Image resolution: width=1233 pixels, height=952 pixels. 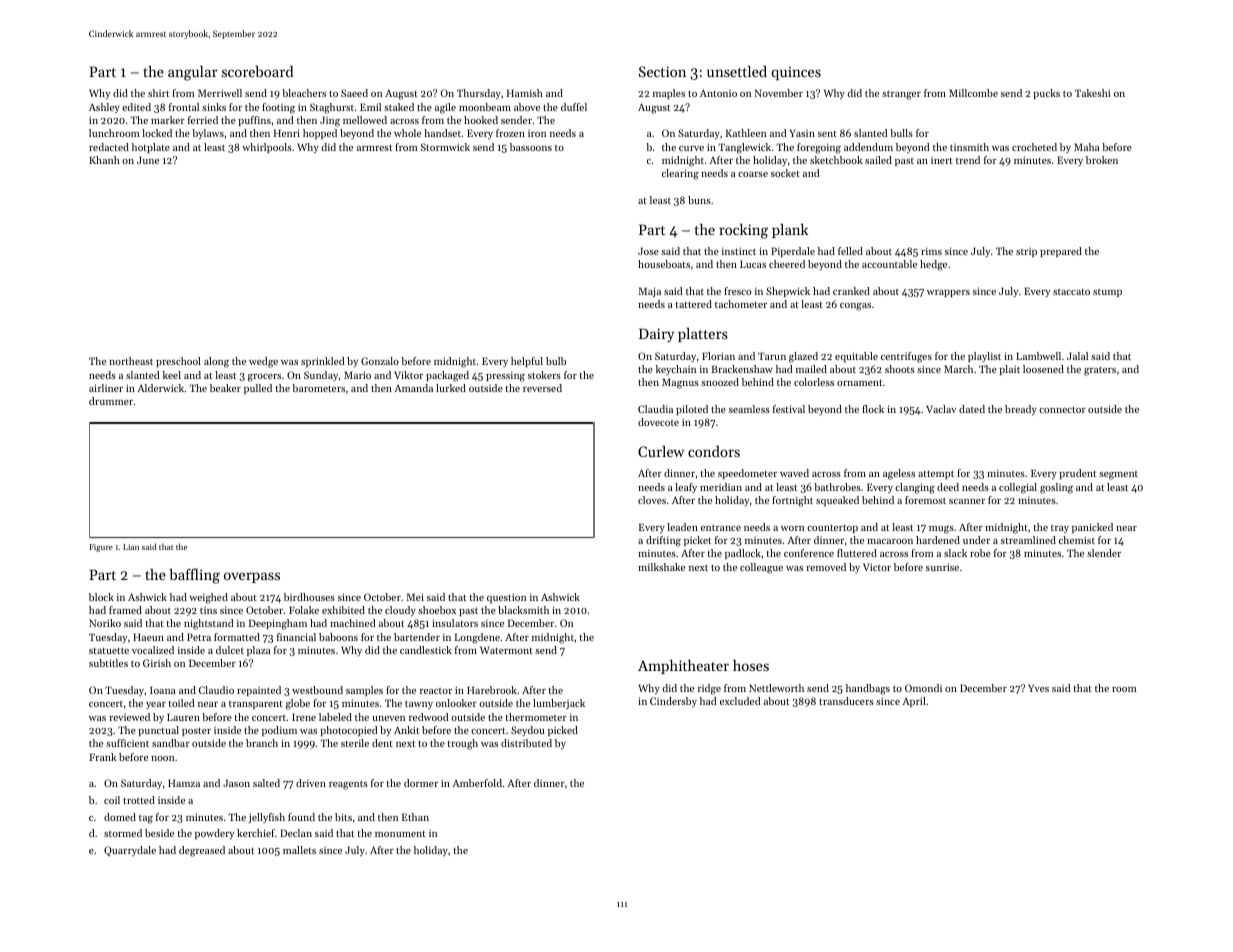 I want to click on picked, so click(x=563, y=731).
